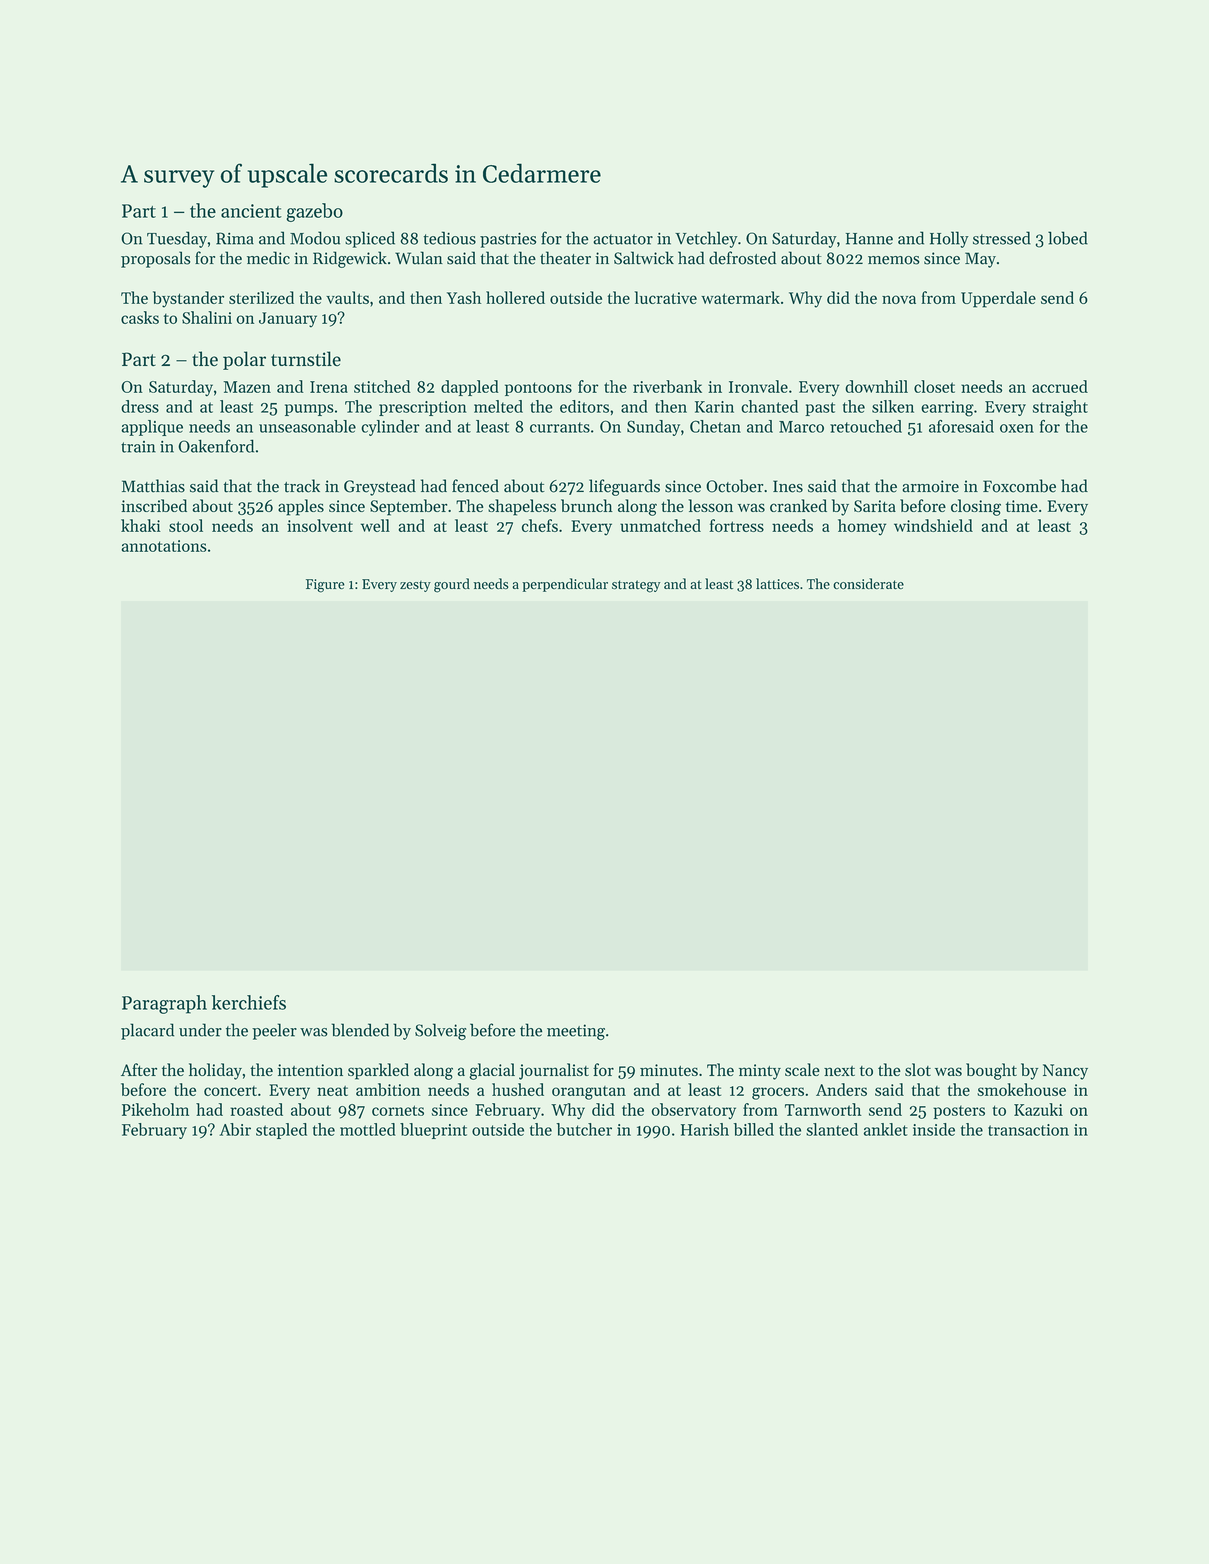 The width and height of the page is (1209, 1564). What do you see at coordinates (155, 259) in the page?
I see `proposals` at bounding box center [155, 259].
